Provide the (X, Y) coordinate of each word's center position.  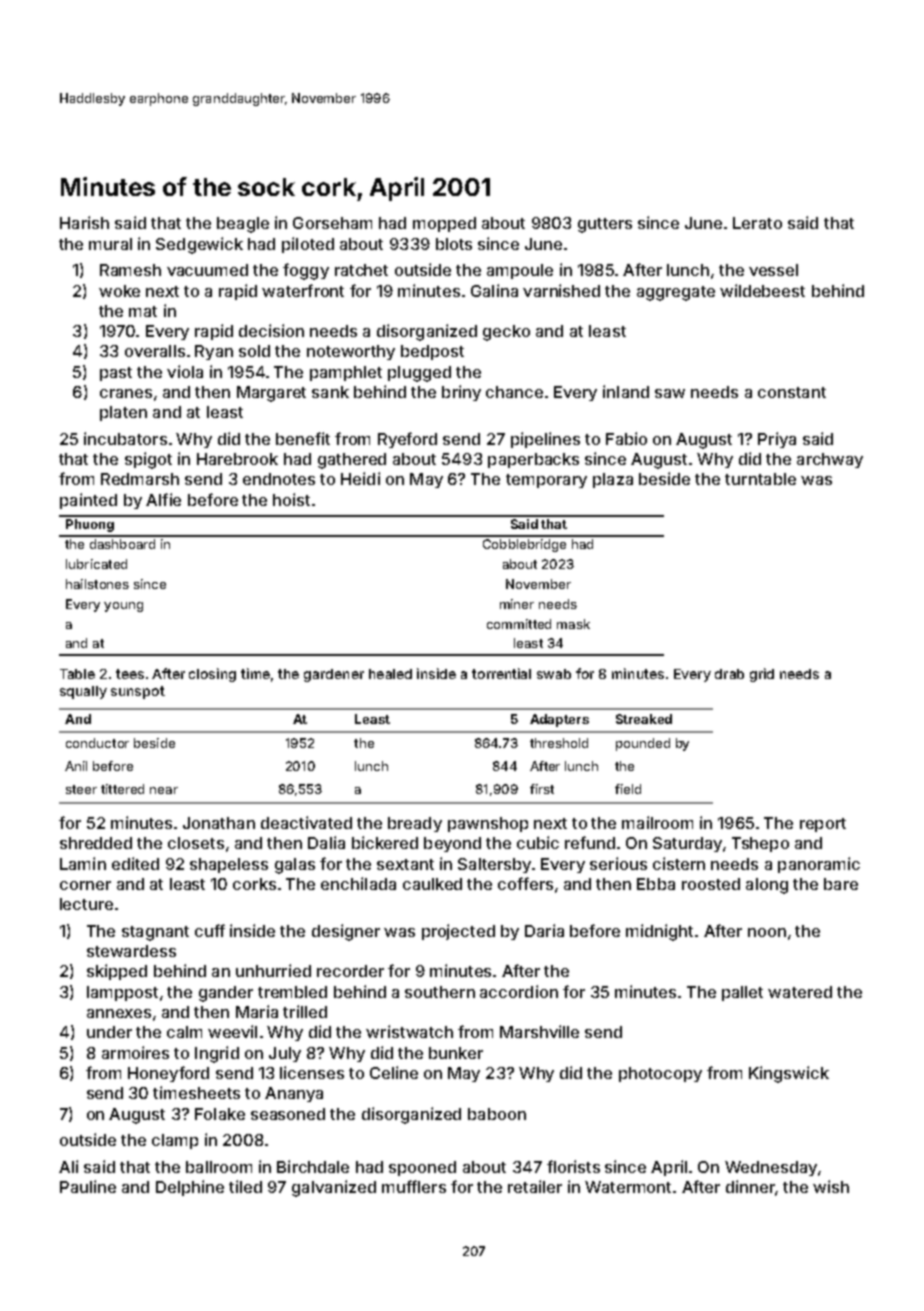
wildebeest (762, 290)
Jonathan (219, 823)
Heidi (360, 478)
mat (143, 311)
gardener (334, 675)
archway (830, 460)
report (823, 825)
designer (346, 932)
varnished (561, 290)
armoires (135, 1052)
